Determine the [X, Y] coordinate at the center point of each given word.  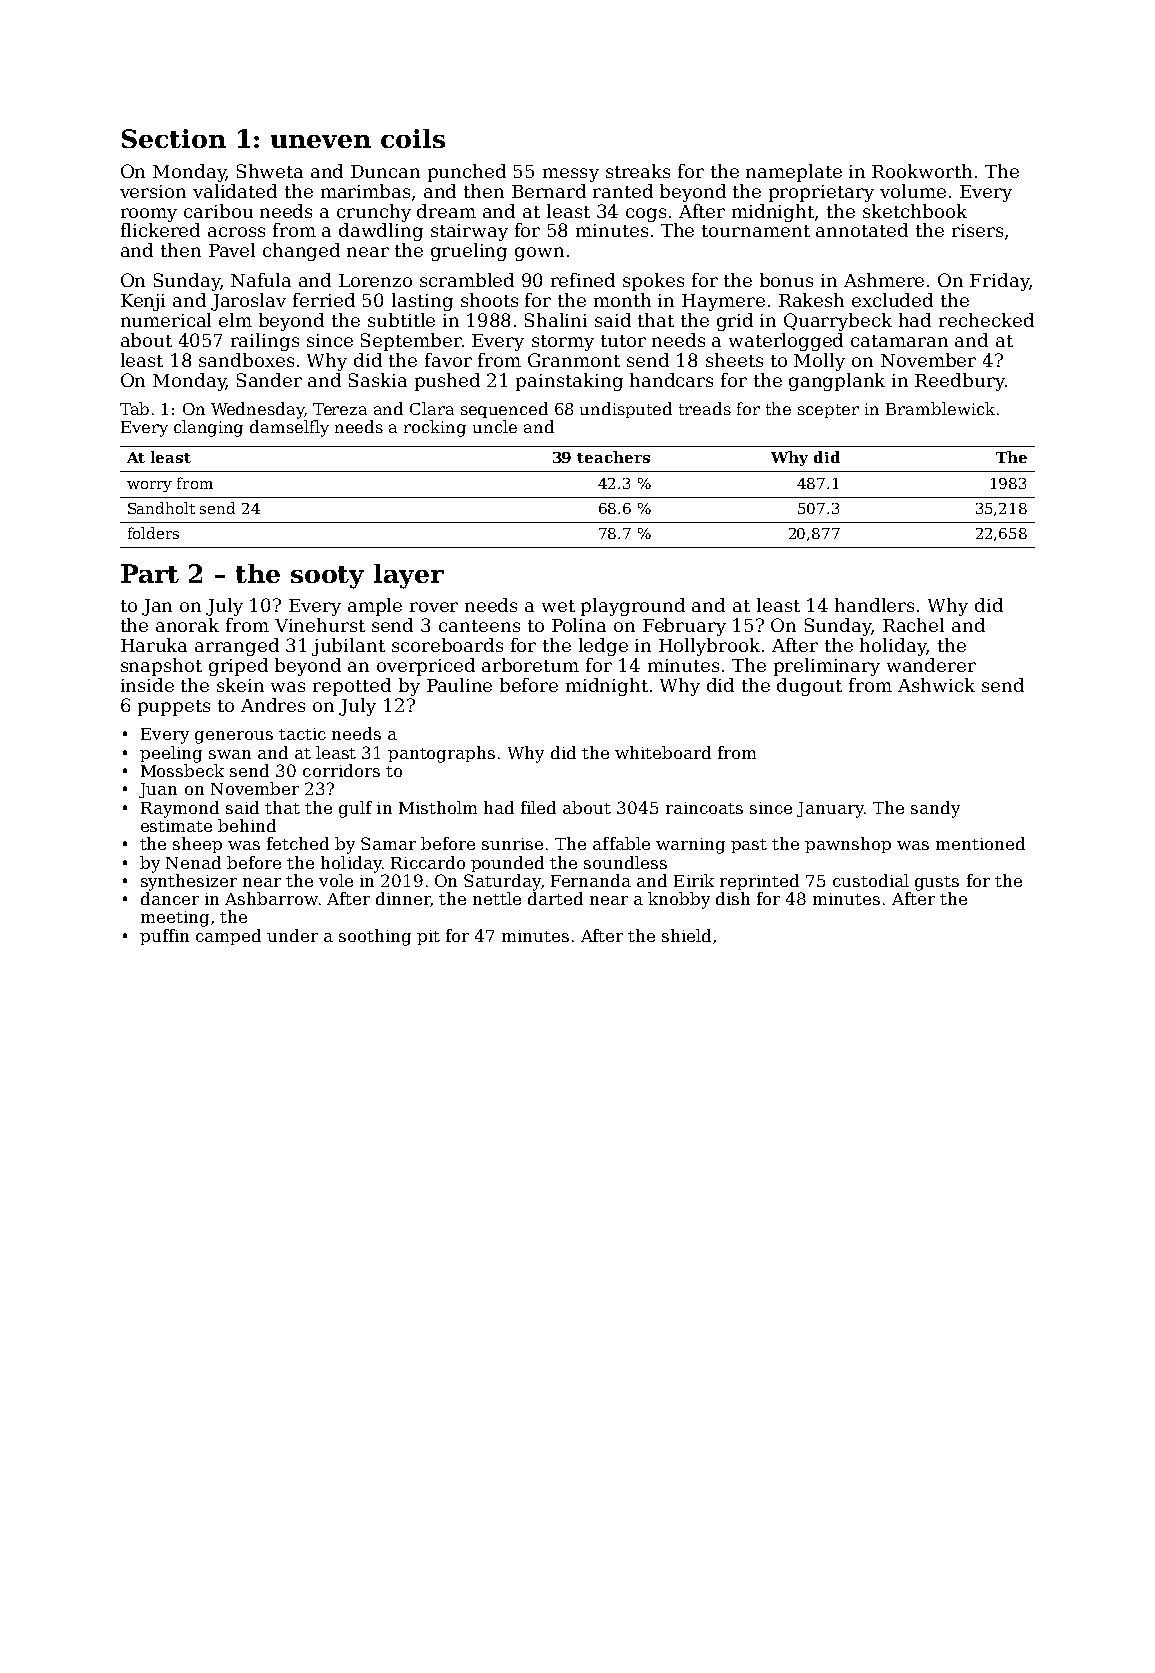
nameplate [794, 173]
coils [413, 138]
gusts [937, 883]
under [292, 935]
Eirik [694, 880]
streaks [638, 171]
